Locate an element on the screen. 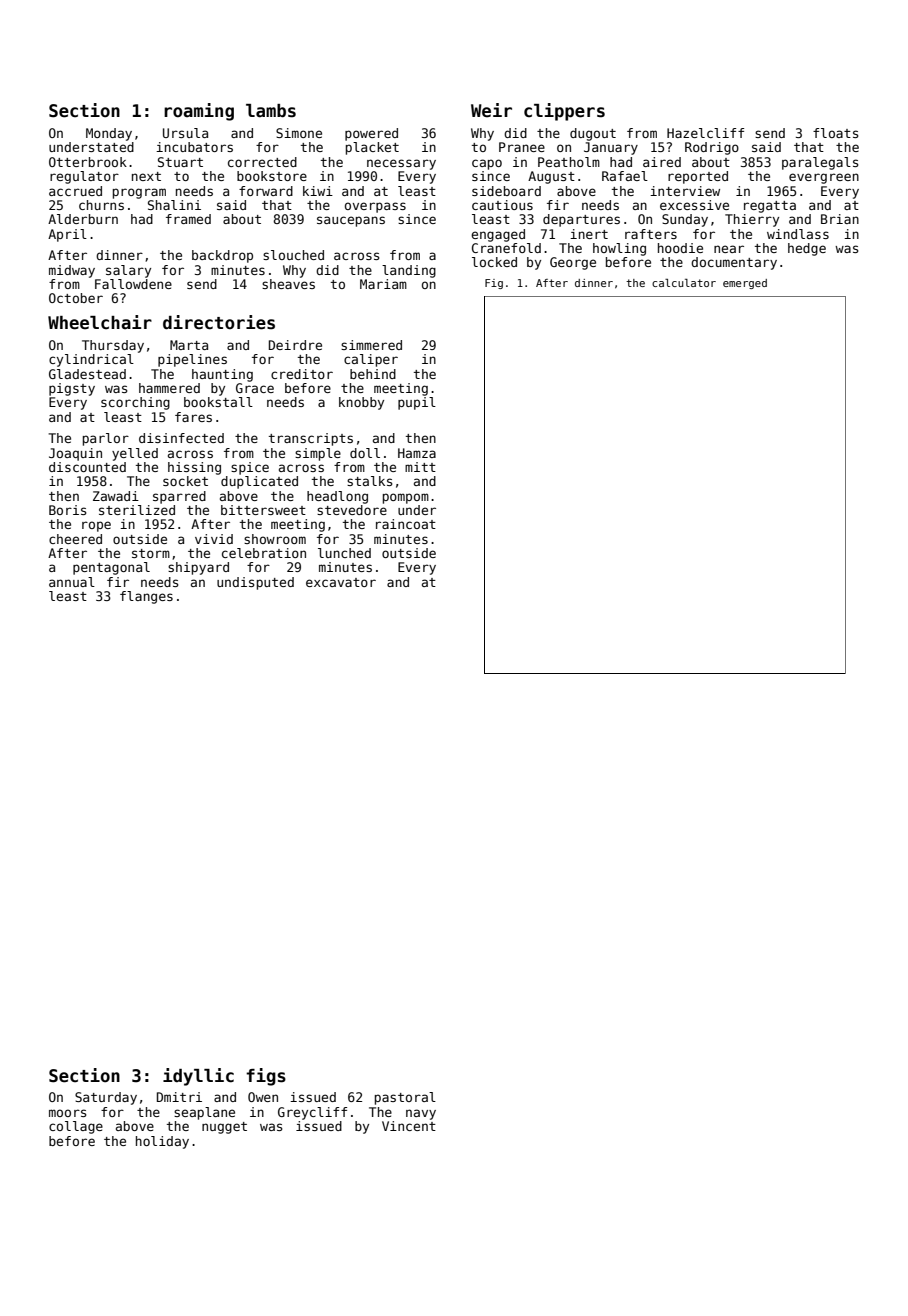 This screenshot has height=1316, width=908. cheered is located at coordinates (75, 539).
